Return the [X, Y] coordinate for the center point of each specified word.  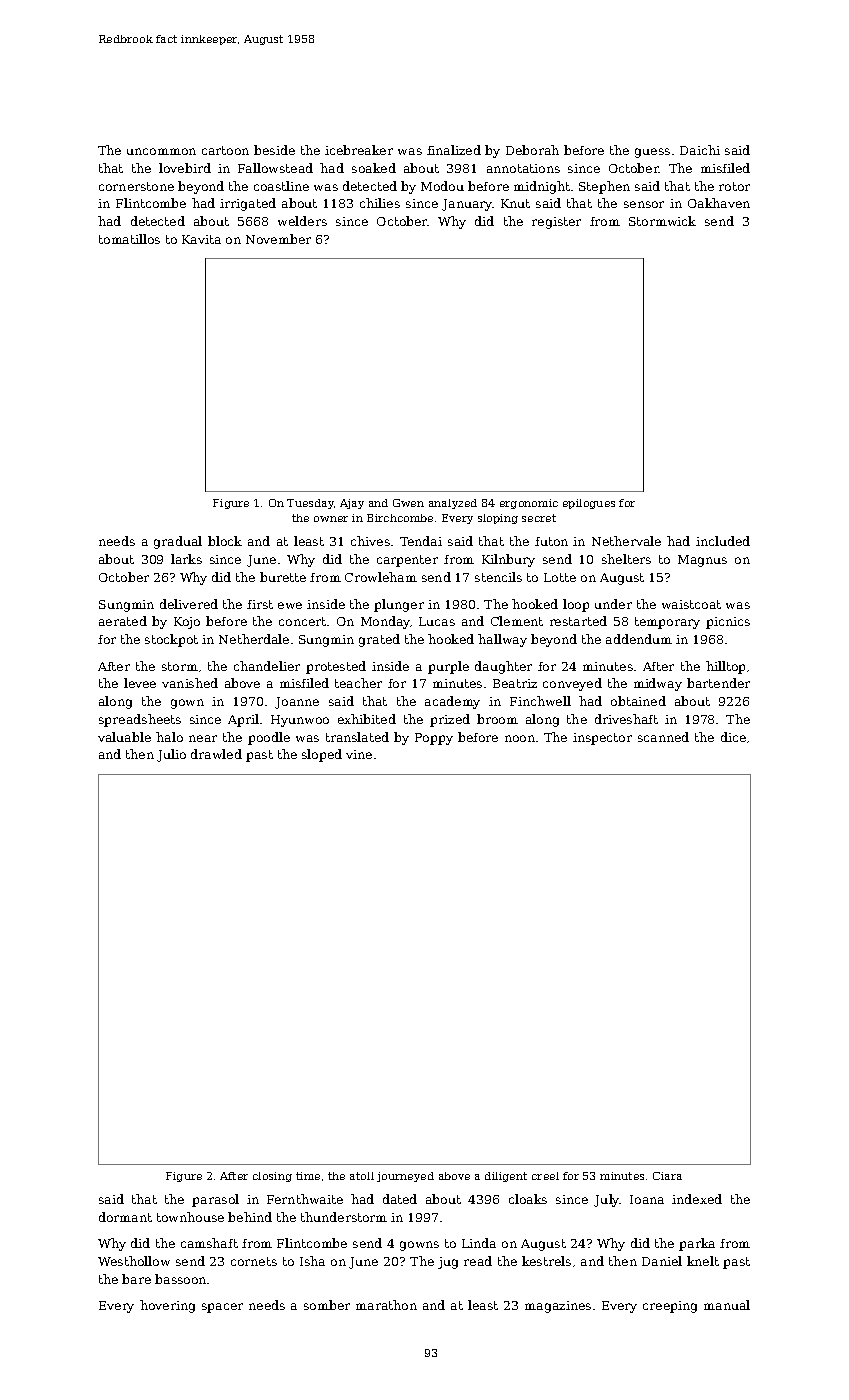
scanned [663, 737]
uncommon [161, 151]
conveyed [572, 684]
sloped [322, 755]
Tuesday [310, 504]
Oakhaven [719, 203]
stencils [498, 577]
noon [520, 738]
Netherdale [254, 639]
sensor [644, 204]
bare [136, 1279]
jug [448, 1263]
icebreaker [359, 150]
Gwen [408, 503]
